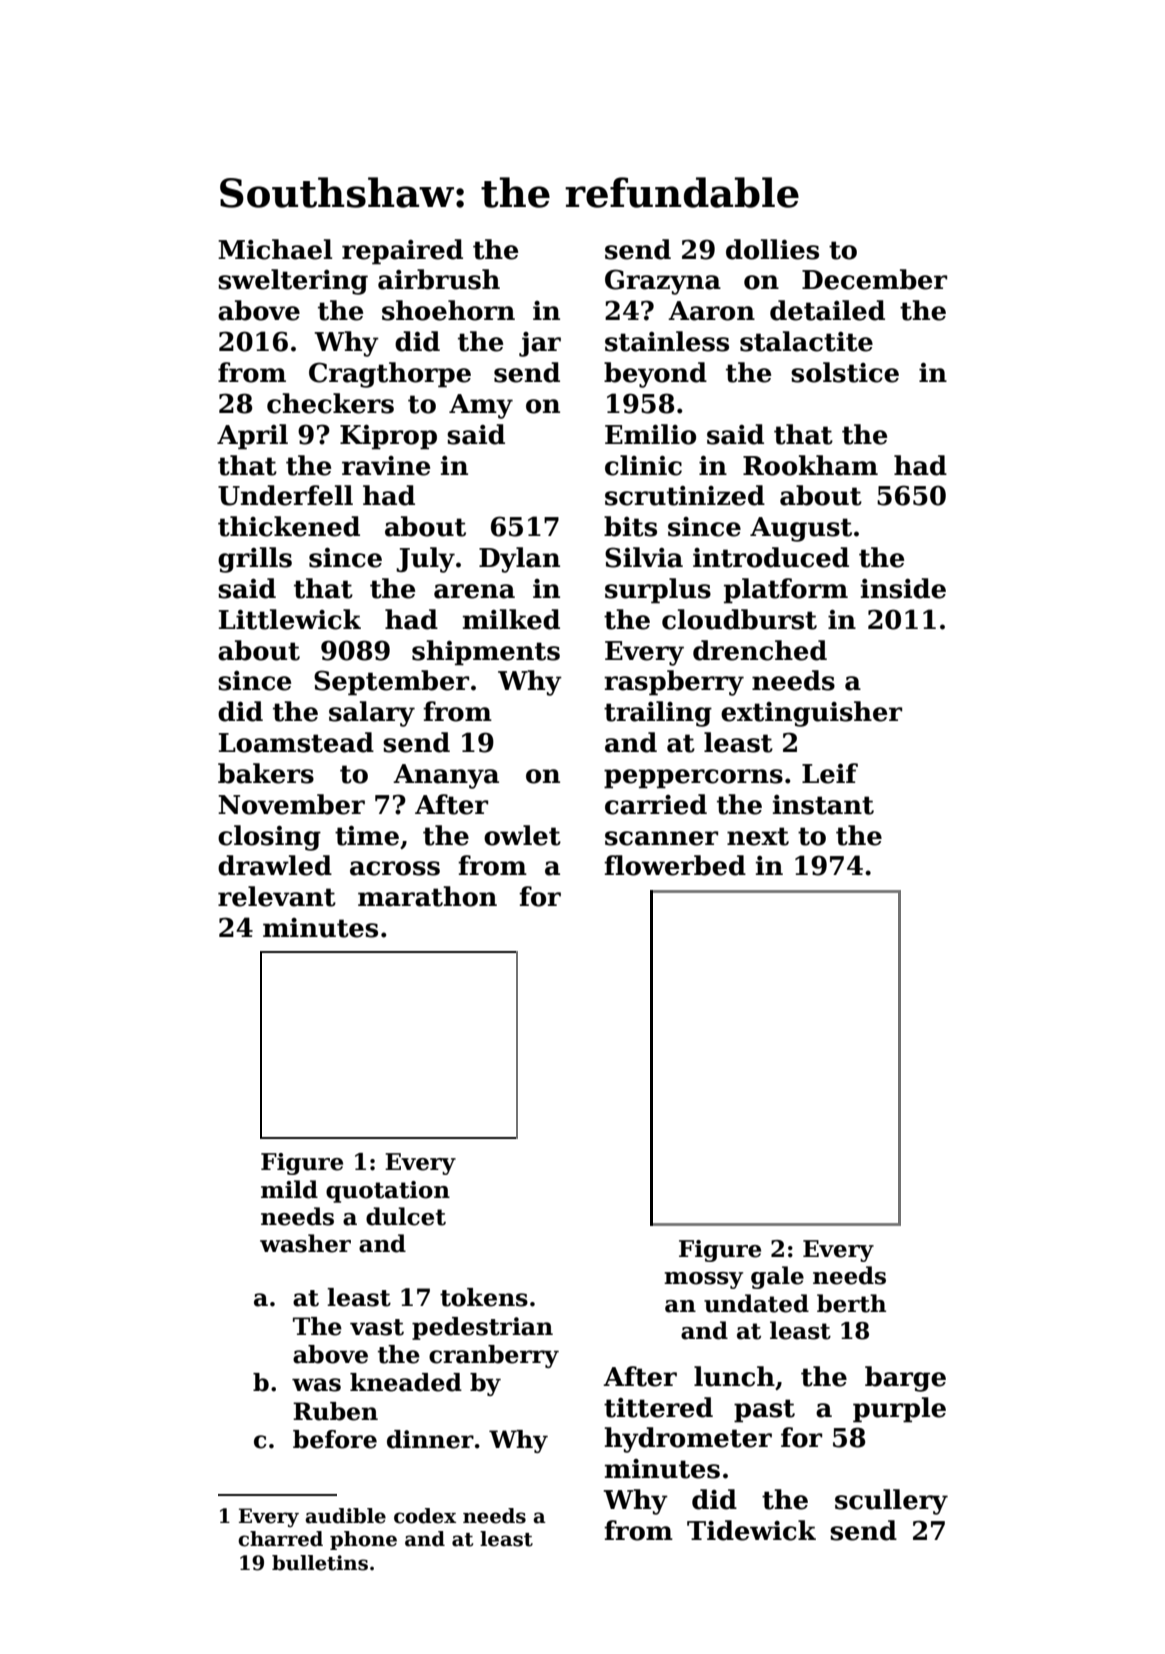  What do you see at coordinates (372, 714) in the screenshot?
I see `salary` at bounding box center [372, 714].
